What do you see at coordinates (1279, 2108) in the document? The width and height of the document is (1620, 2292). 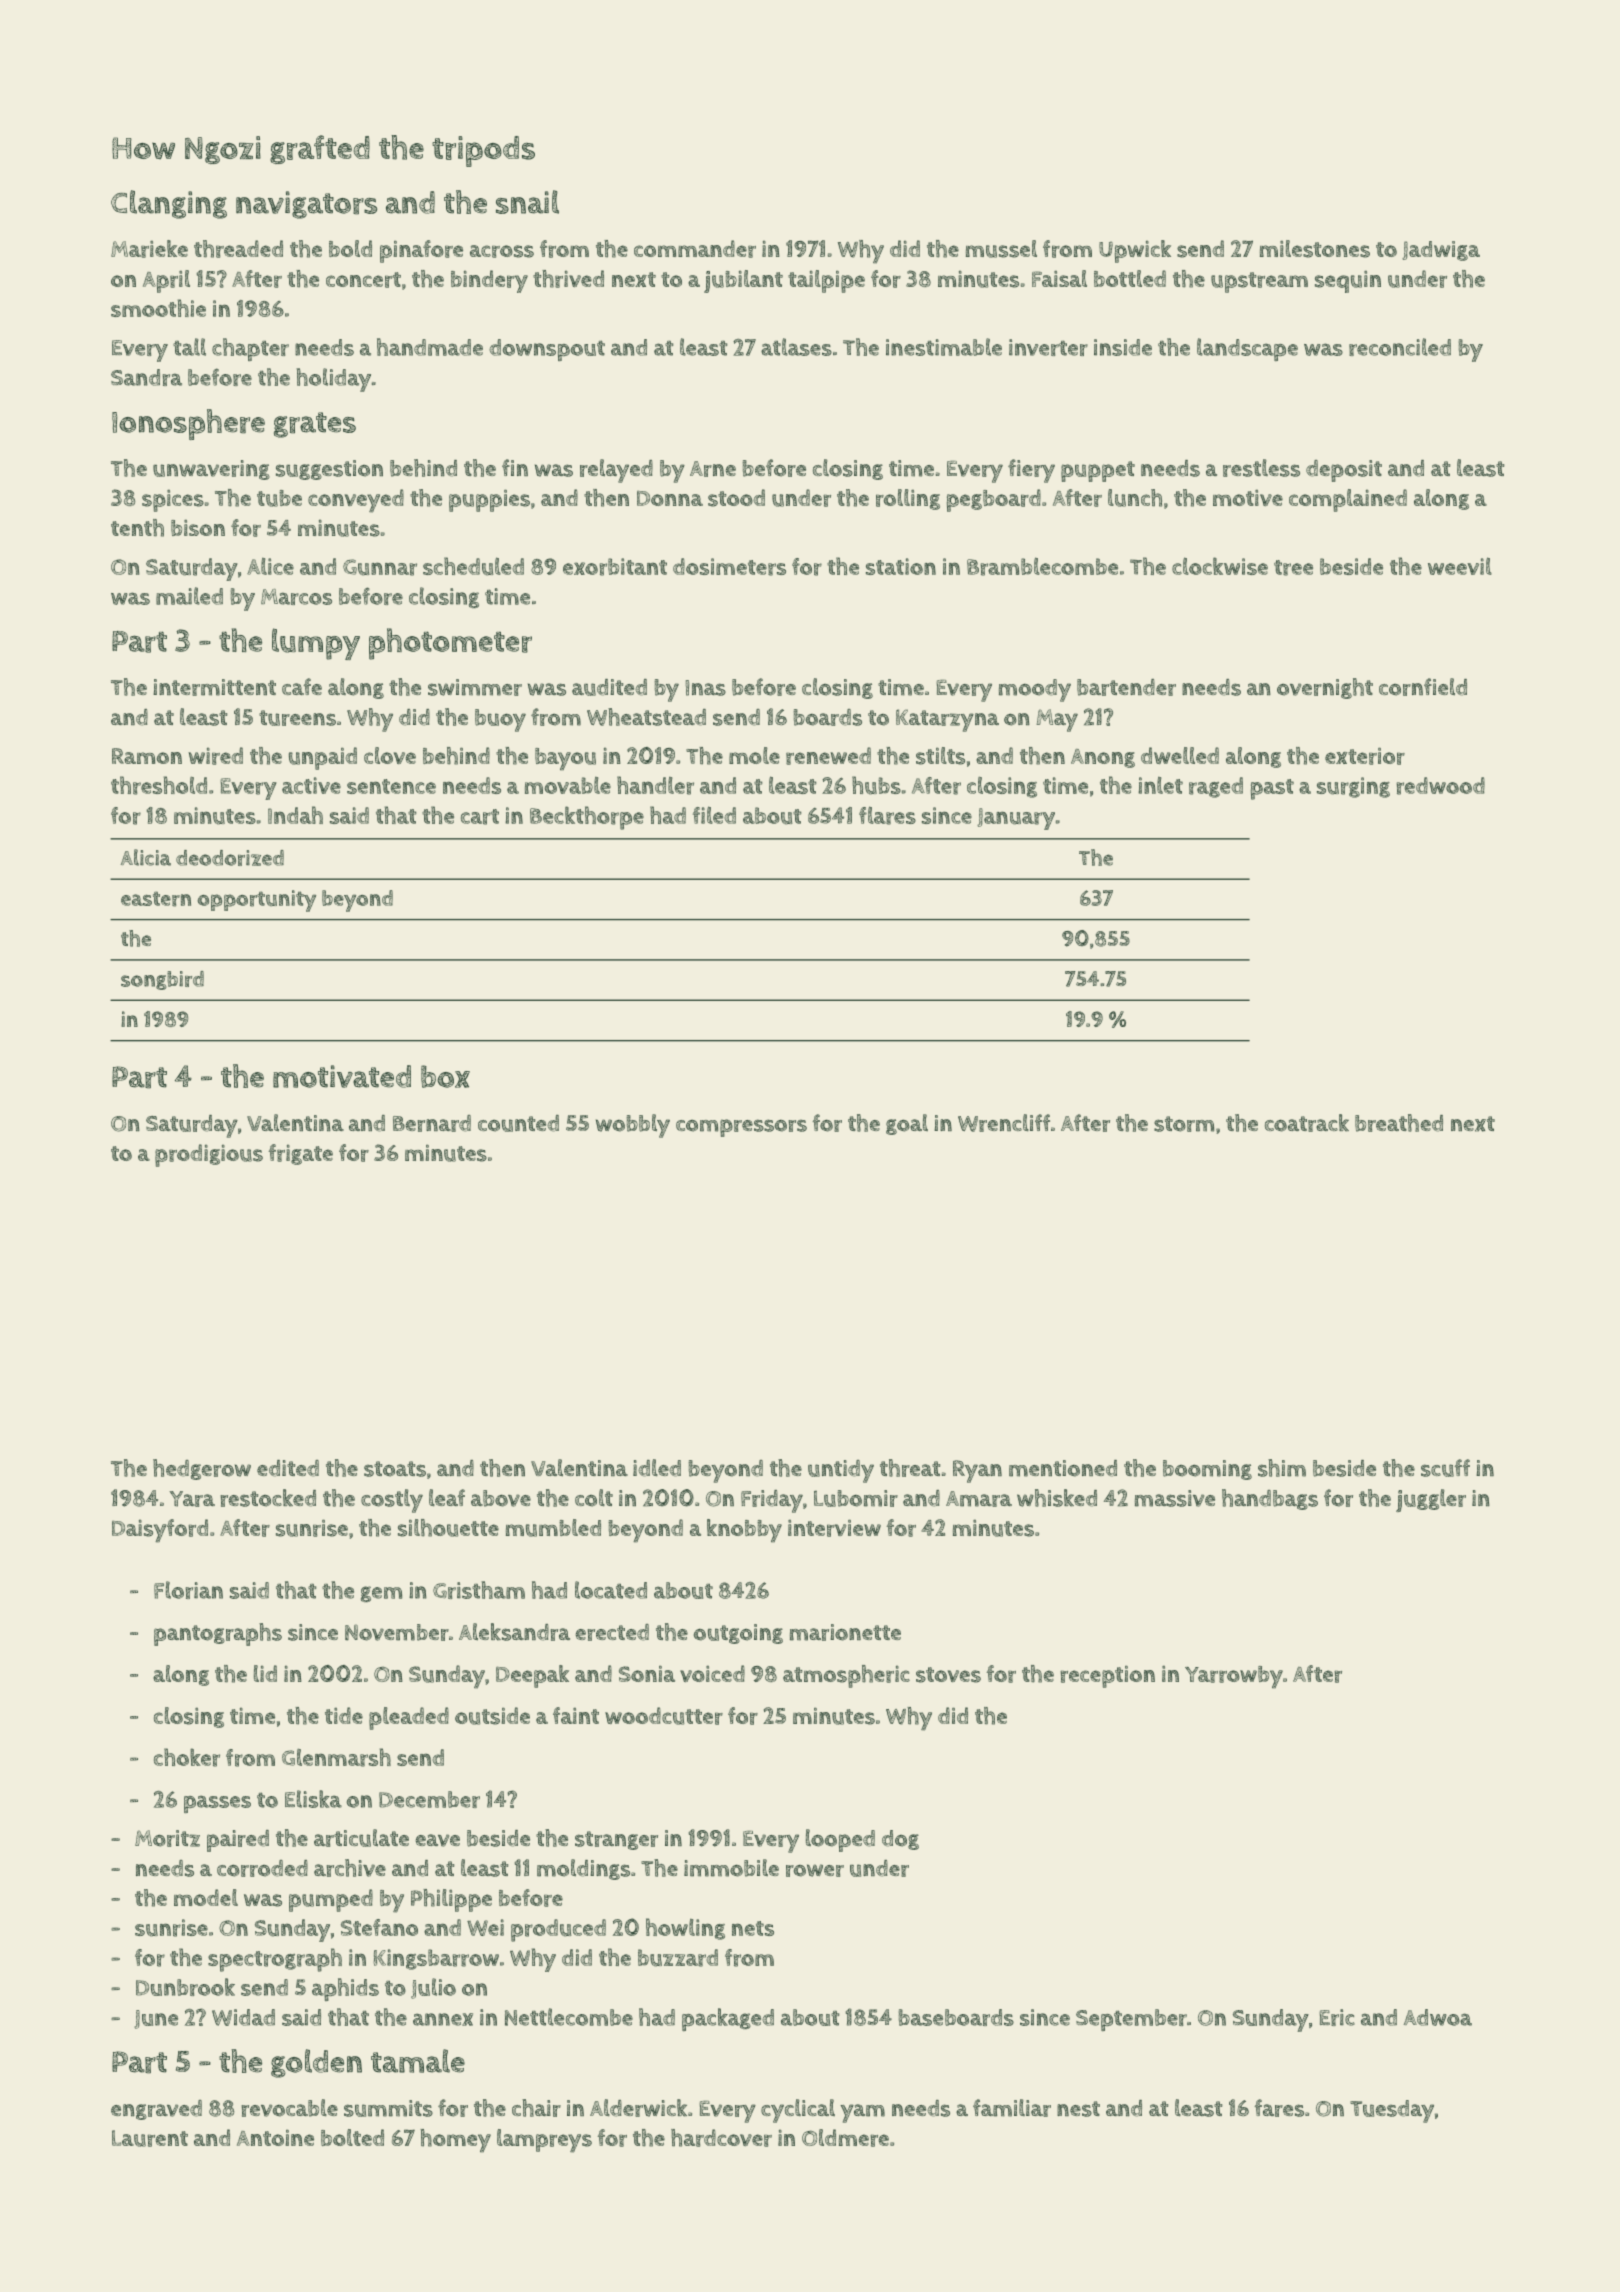 I see `fares` at bounding box center [1279, 2108].
